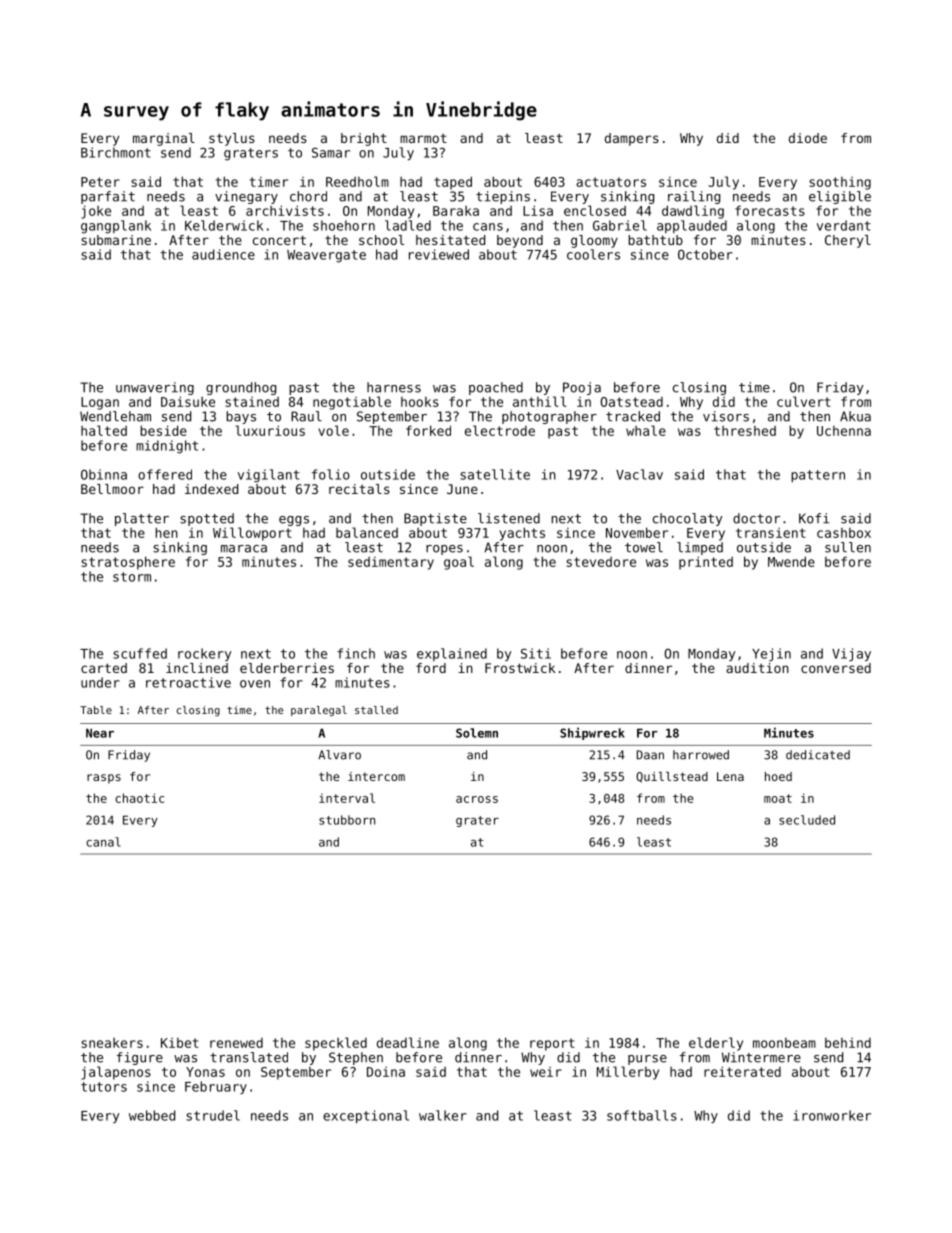 The image size is (952, 1233). I want to click on Lena, so click(730, 776).
